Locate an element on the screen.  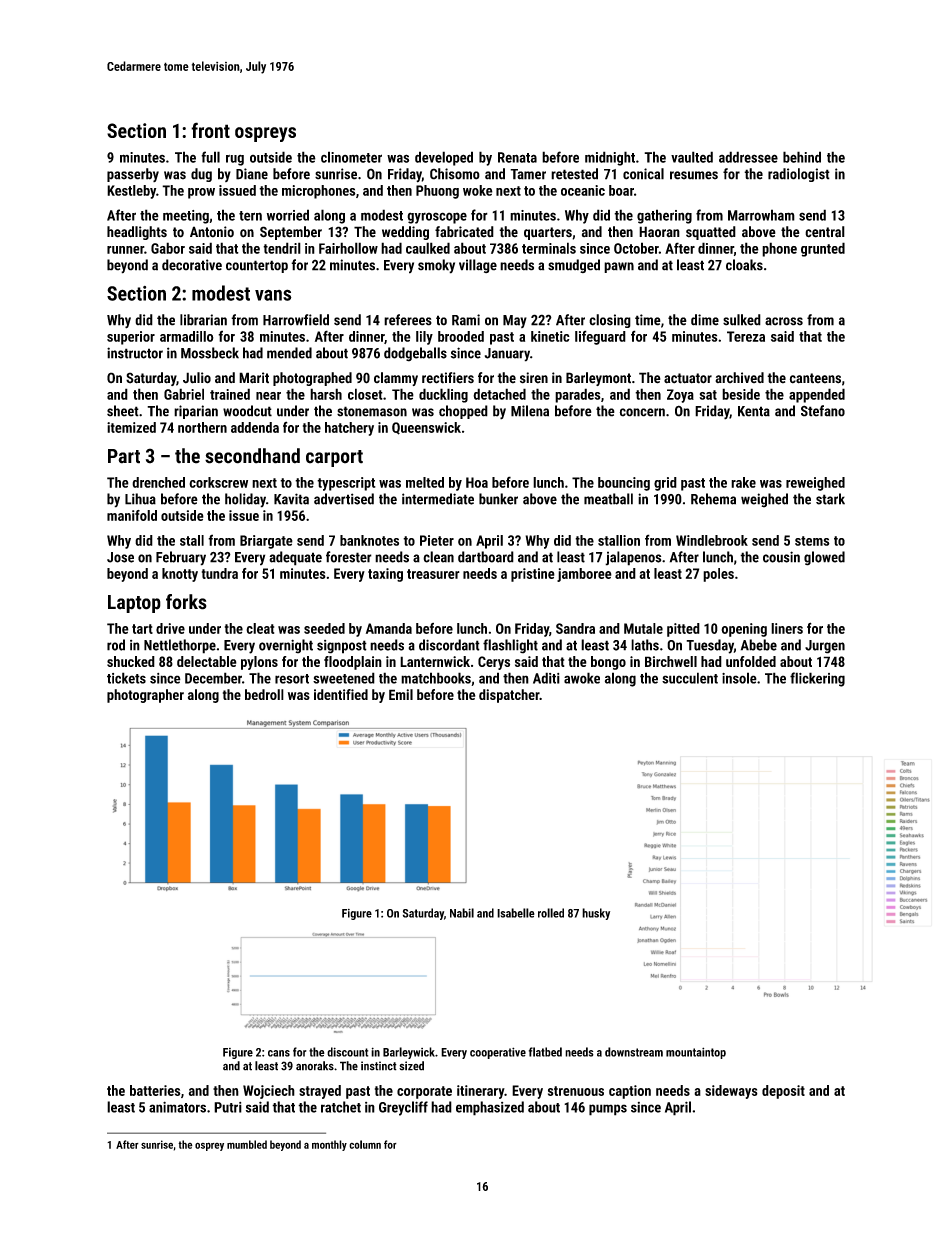
clinometer is located at coordinates (351, 157).
